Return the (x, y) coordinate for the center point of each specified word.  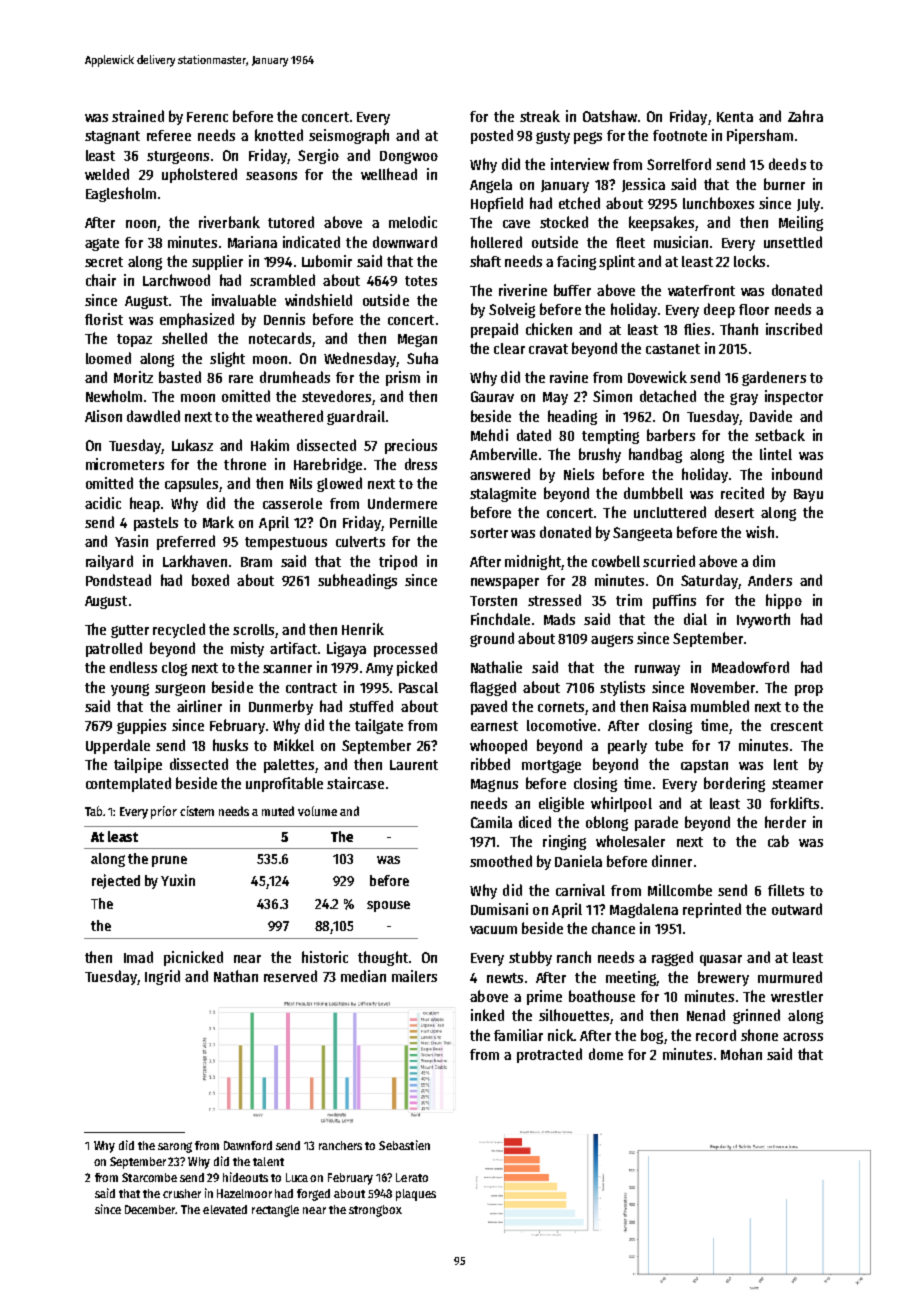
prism (403, 378)
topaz (134, 340)
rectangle (275, 1211)
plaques (416, 1195)
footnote (680, 135)
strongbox (375, 1211)
